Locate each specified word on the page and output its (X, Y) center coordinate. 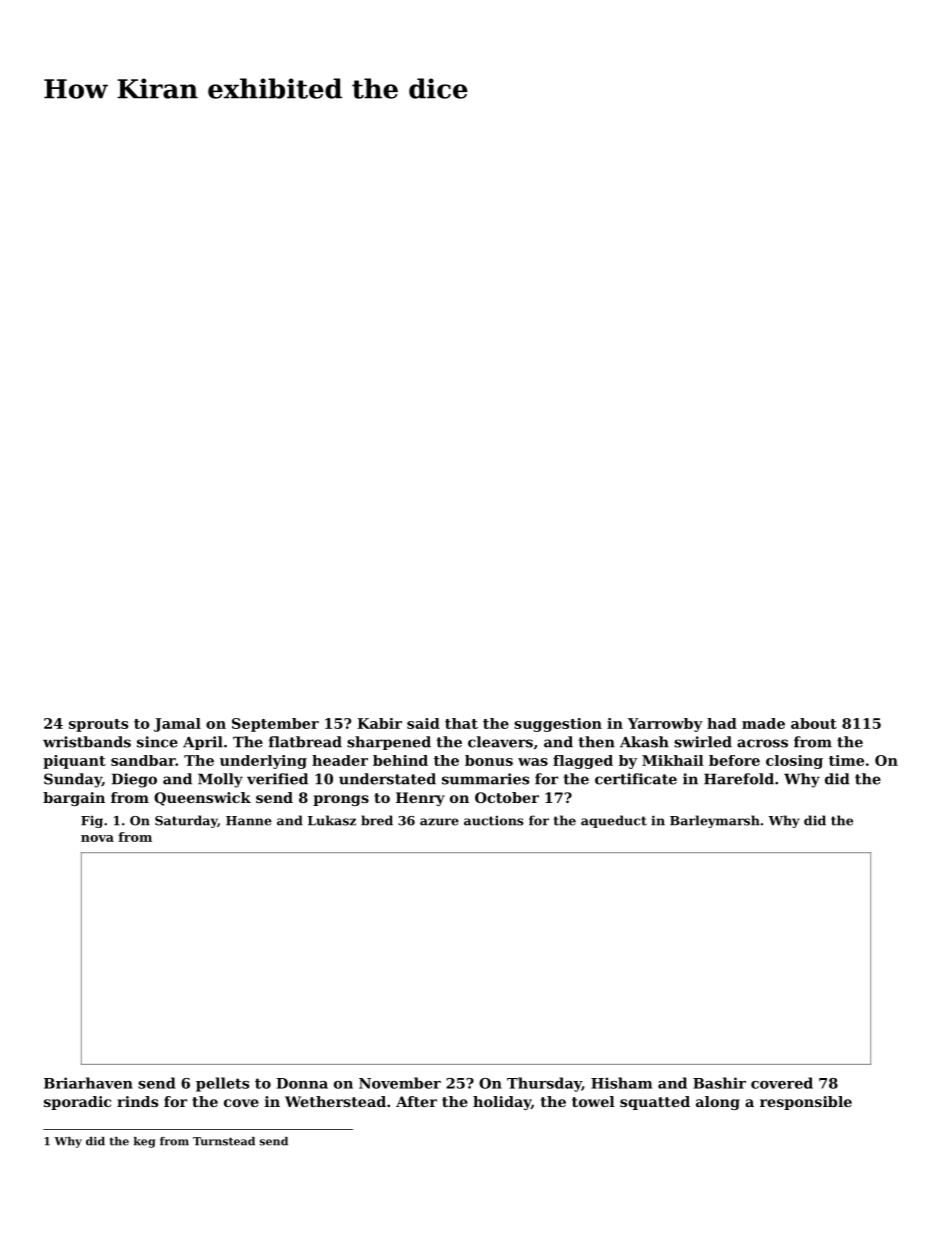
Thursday (544, 1084)
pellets (222, 1084)
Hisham (621, 1083)
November (400, 1083)
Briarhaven (88, 1083)
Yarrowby (665, 725)
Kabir (380, 723)
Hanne (249, 821)
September (275, 725)
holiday (502, 1103)
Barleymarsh (715, 821)
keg (144, 1142)
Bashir (719, 1083)
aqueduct (614, 821)
